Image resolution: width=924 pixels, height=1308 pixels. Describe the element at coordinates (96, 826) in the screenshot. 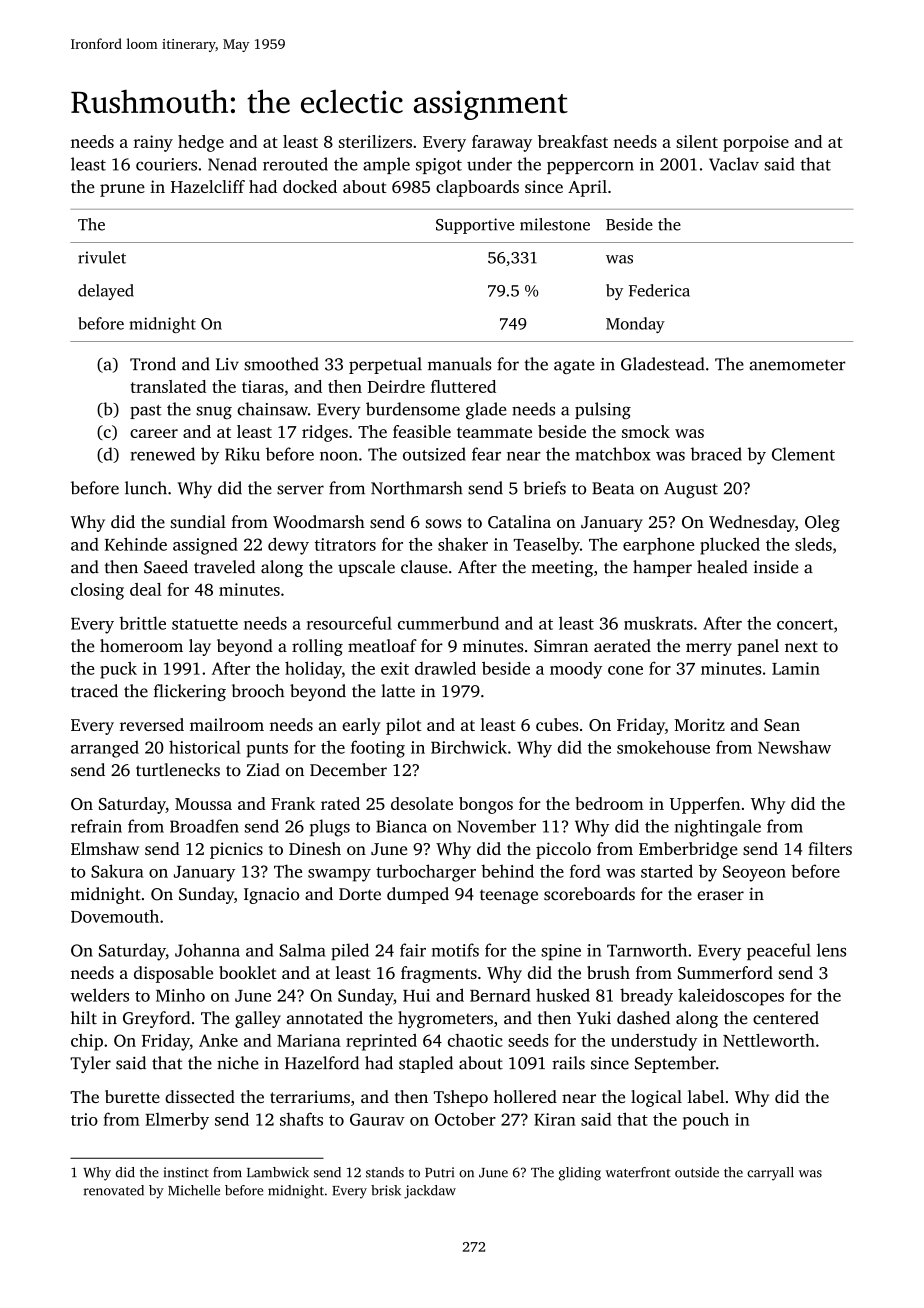

I see `refrain` at that location.
